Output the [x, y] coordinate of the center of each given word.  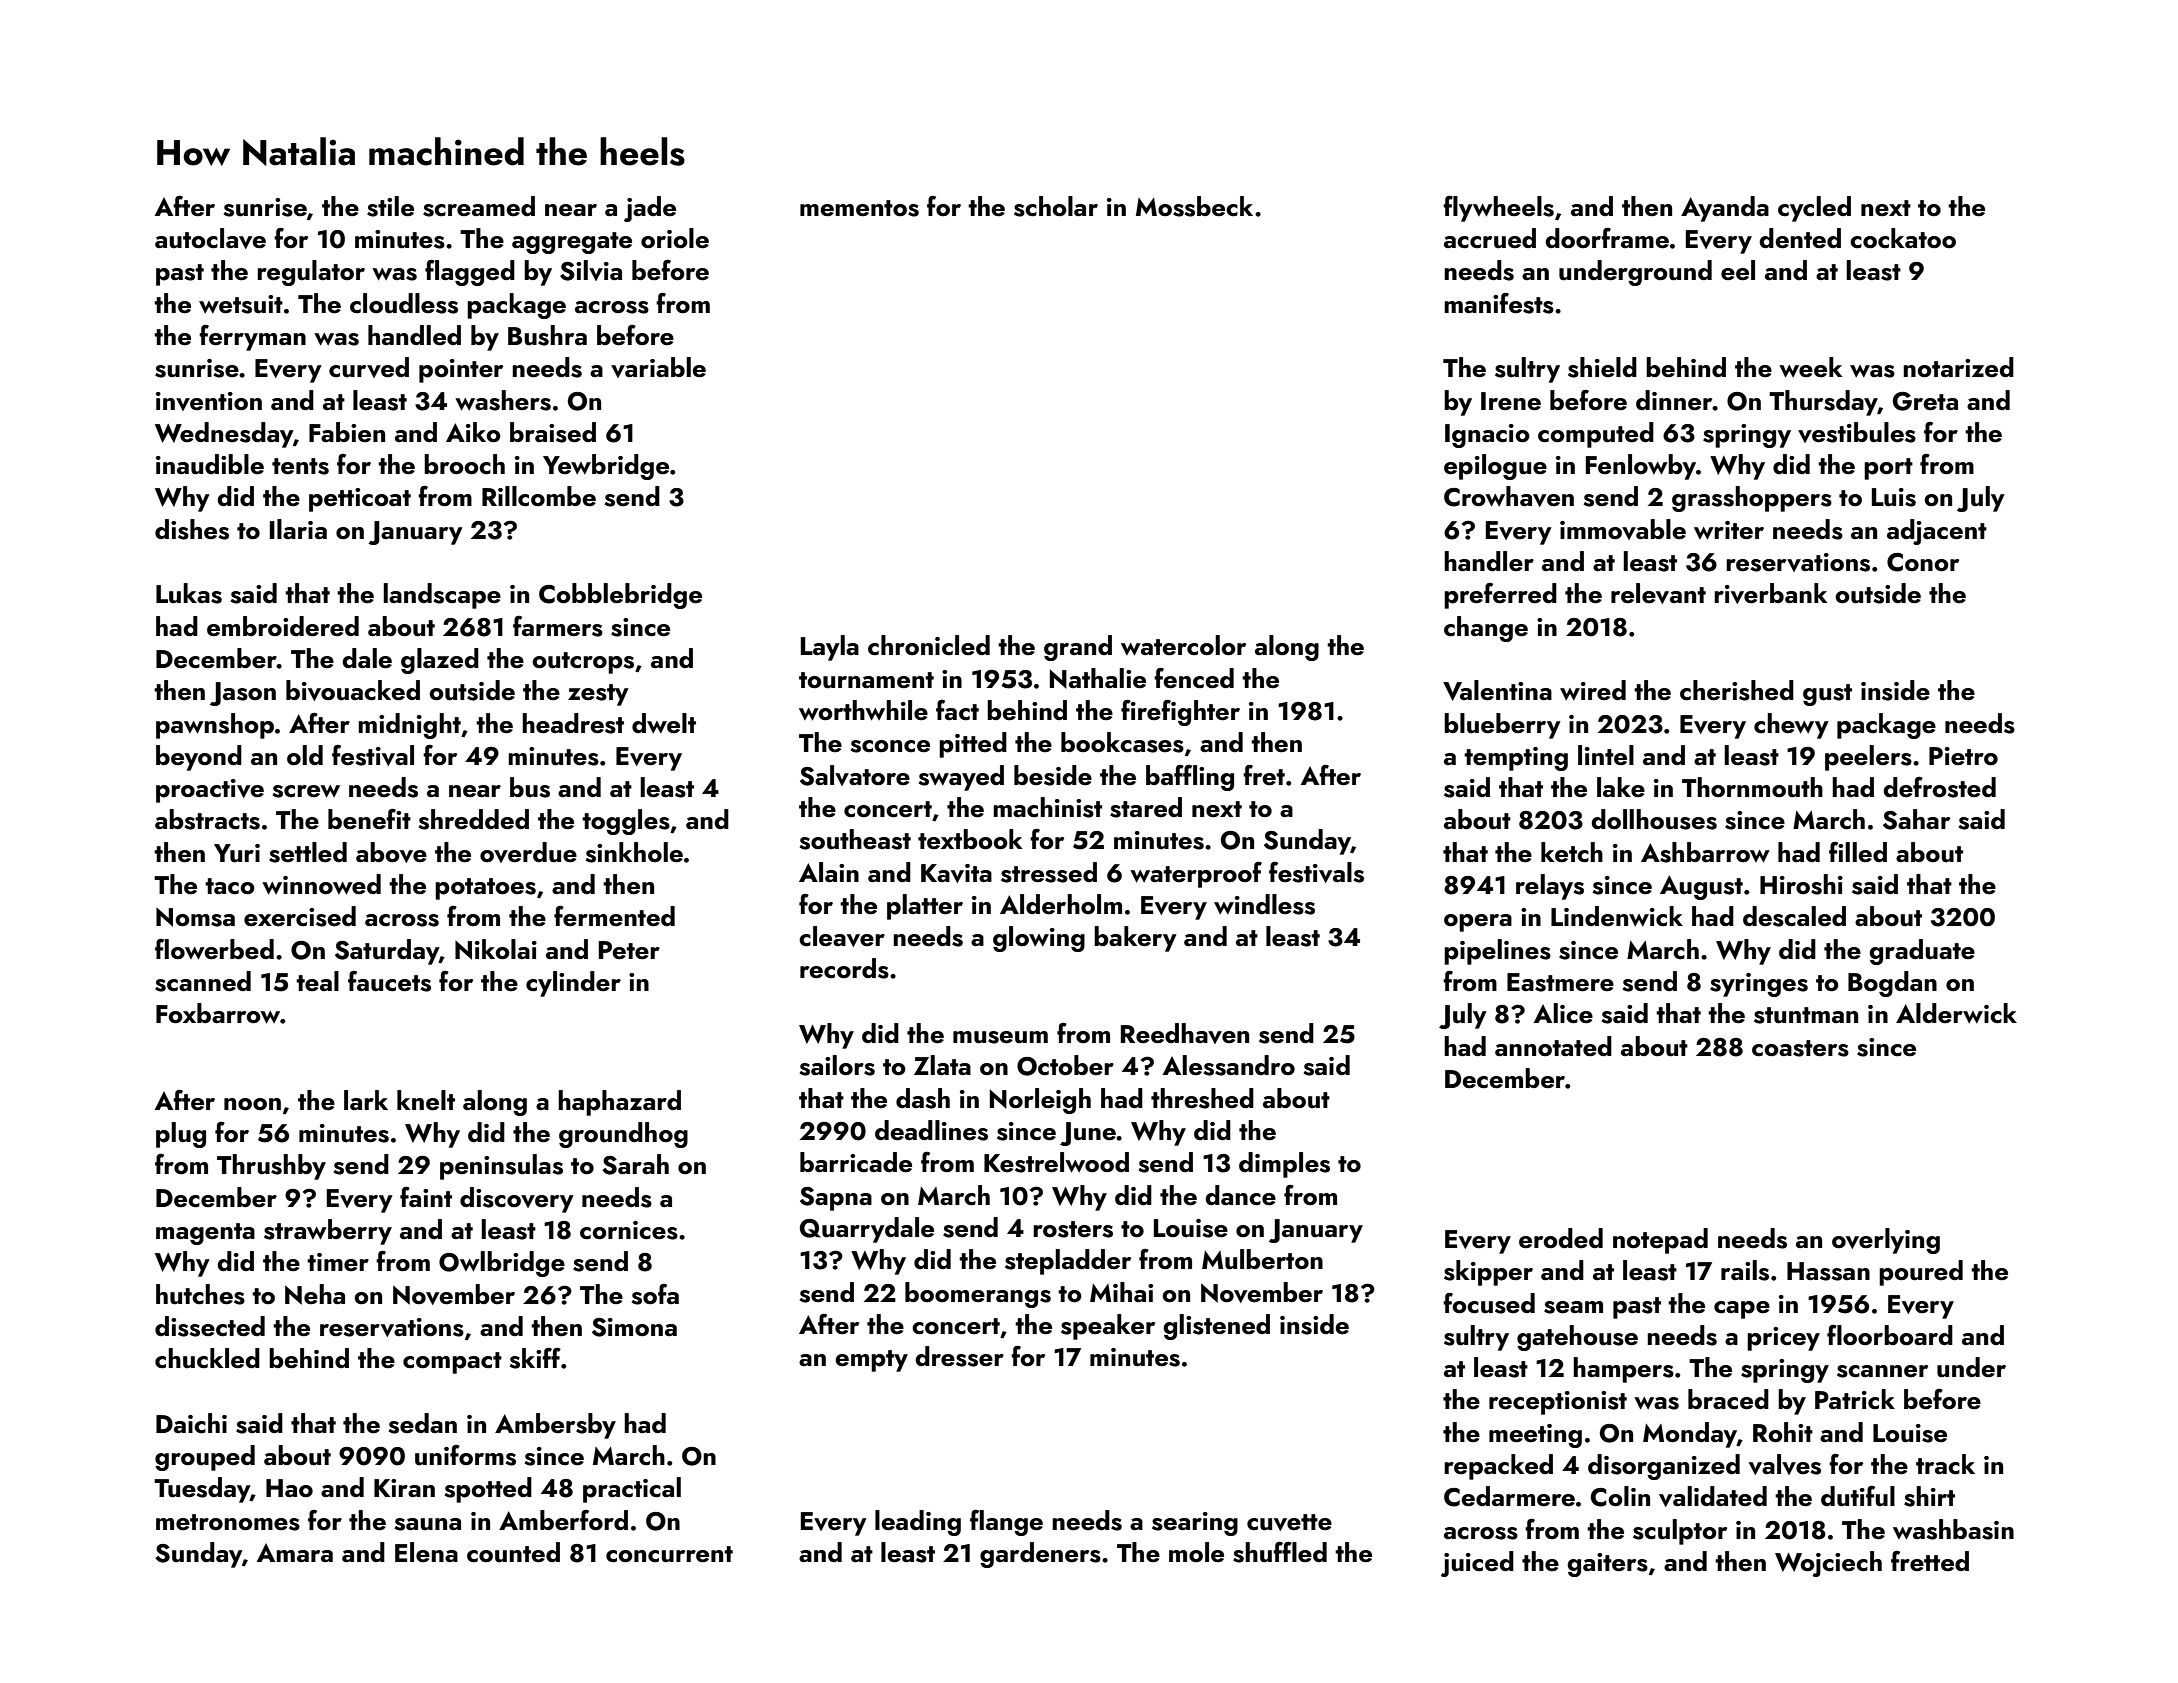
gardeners [1040, 1555]
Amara [295, 1553]
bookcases [1122, 742]
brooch [464, 464]
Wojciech [1828, 1564]
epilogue [1495, 467]
